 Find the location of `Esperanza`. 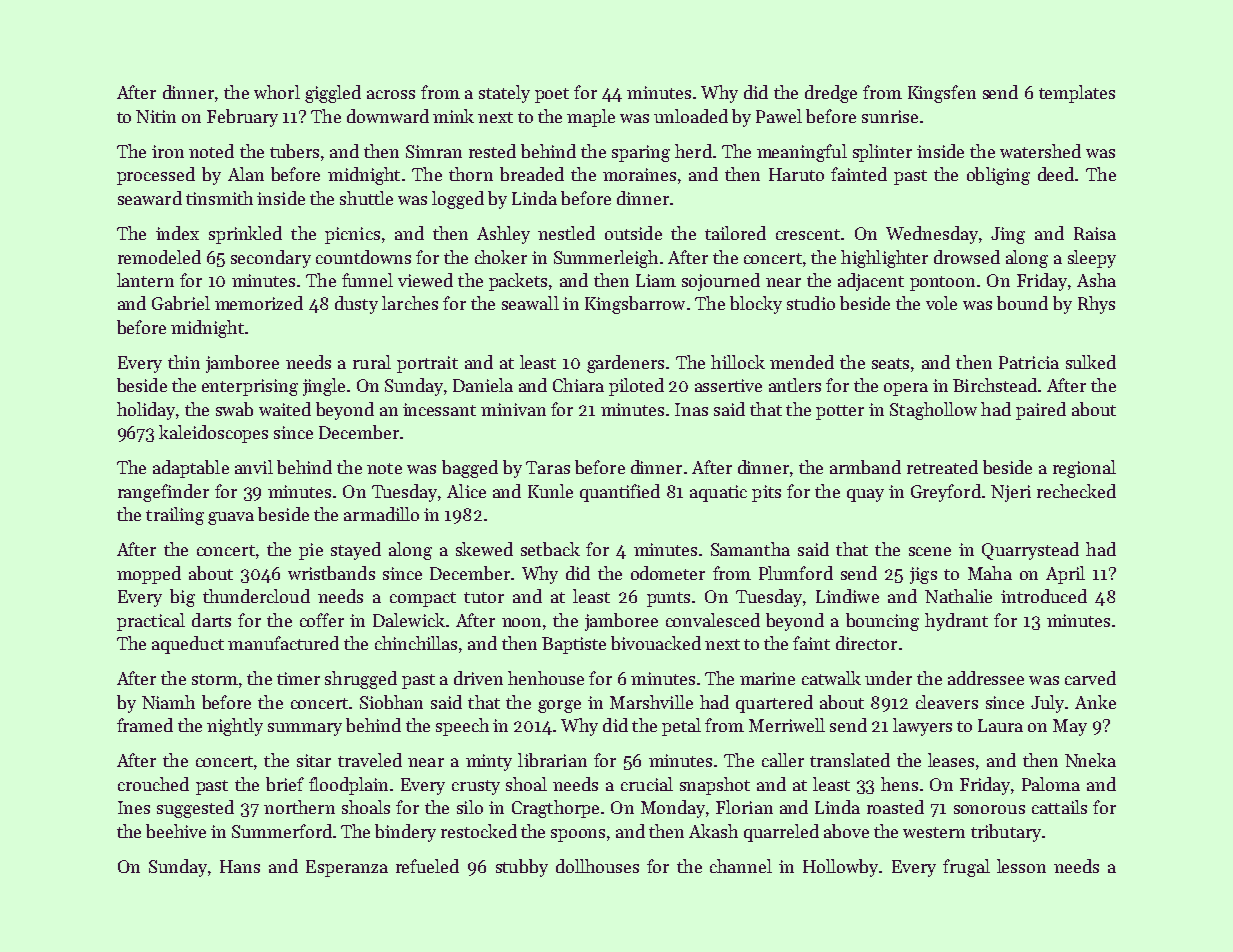

Esperanza is located at coordinates (347, 868).
